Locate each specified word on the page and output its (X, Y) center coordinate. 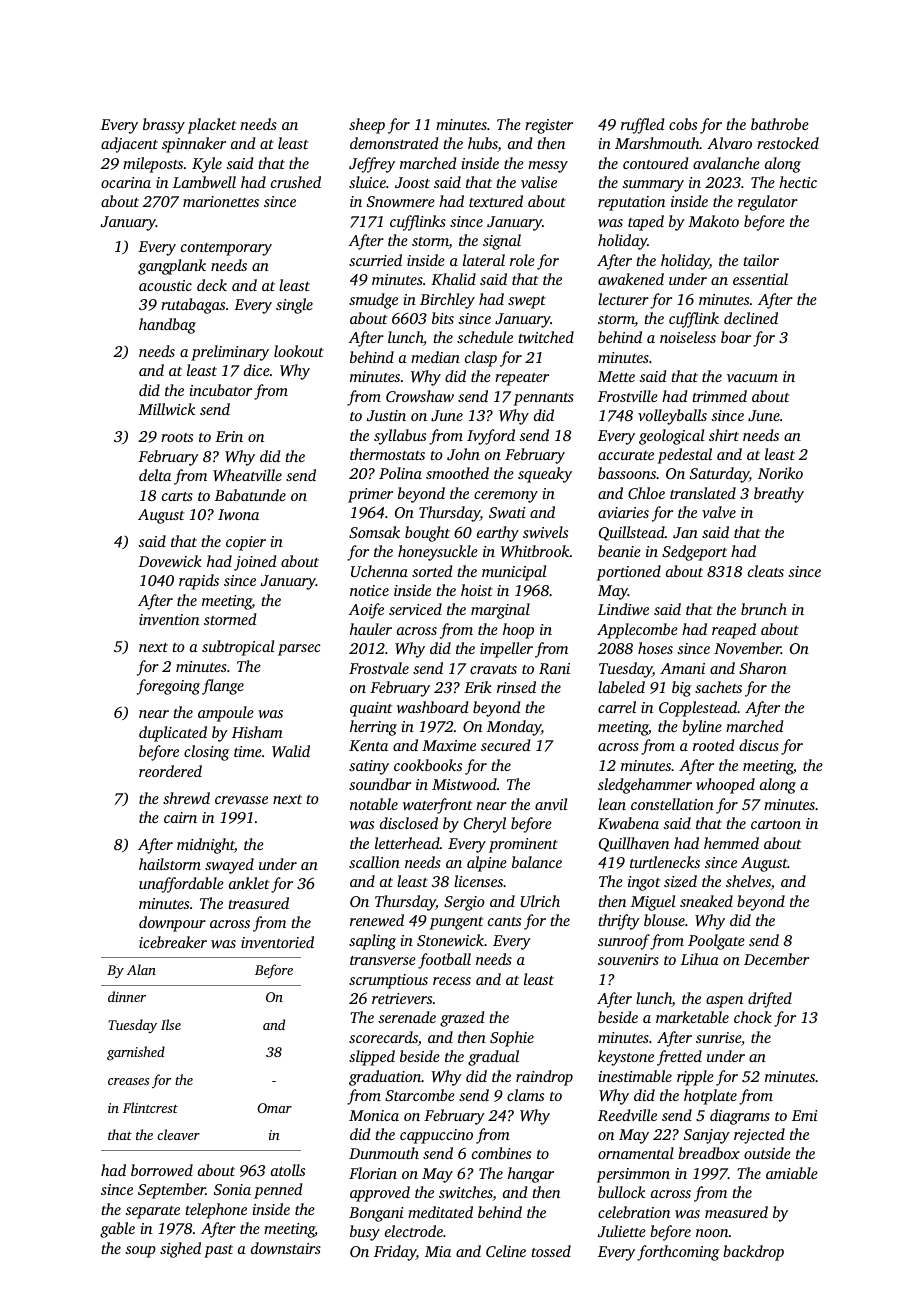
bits (443, 318)
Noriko (780, 473)
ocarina (126, 182)
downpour (172, 924)
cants (504, 921)
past (218, 1251)
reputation (631, 203)
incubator (220, 390)
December (776, 959)
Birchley (447, 301)
